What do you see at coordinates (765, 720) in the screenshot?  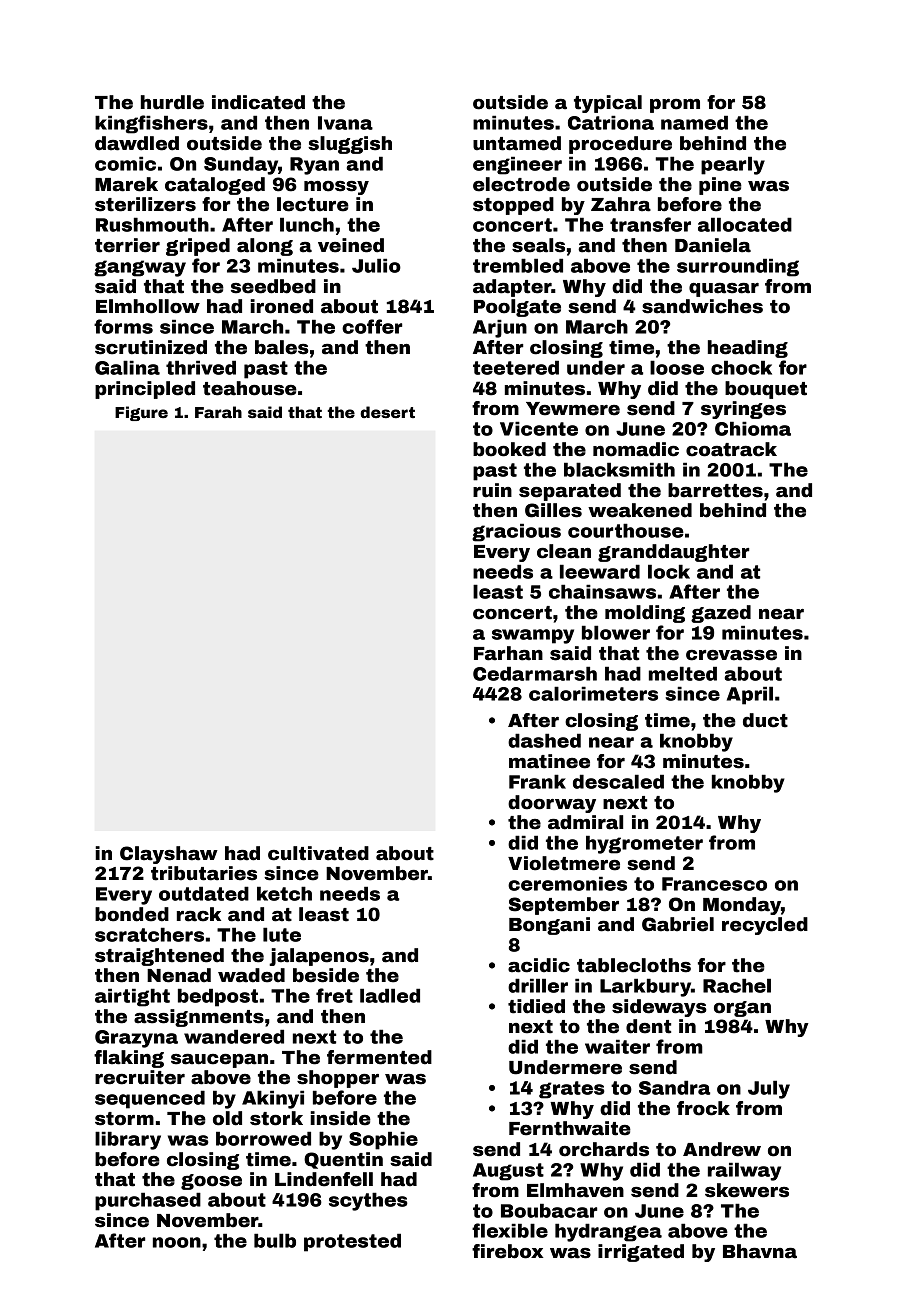 I see `duct` at bounding box center [765, 720].
